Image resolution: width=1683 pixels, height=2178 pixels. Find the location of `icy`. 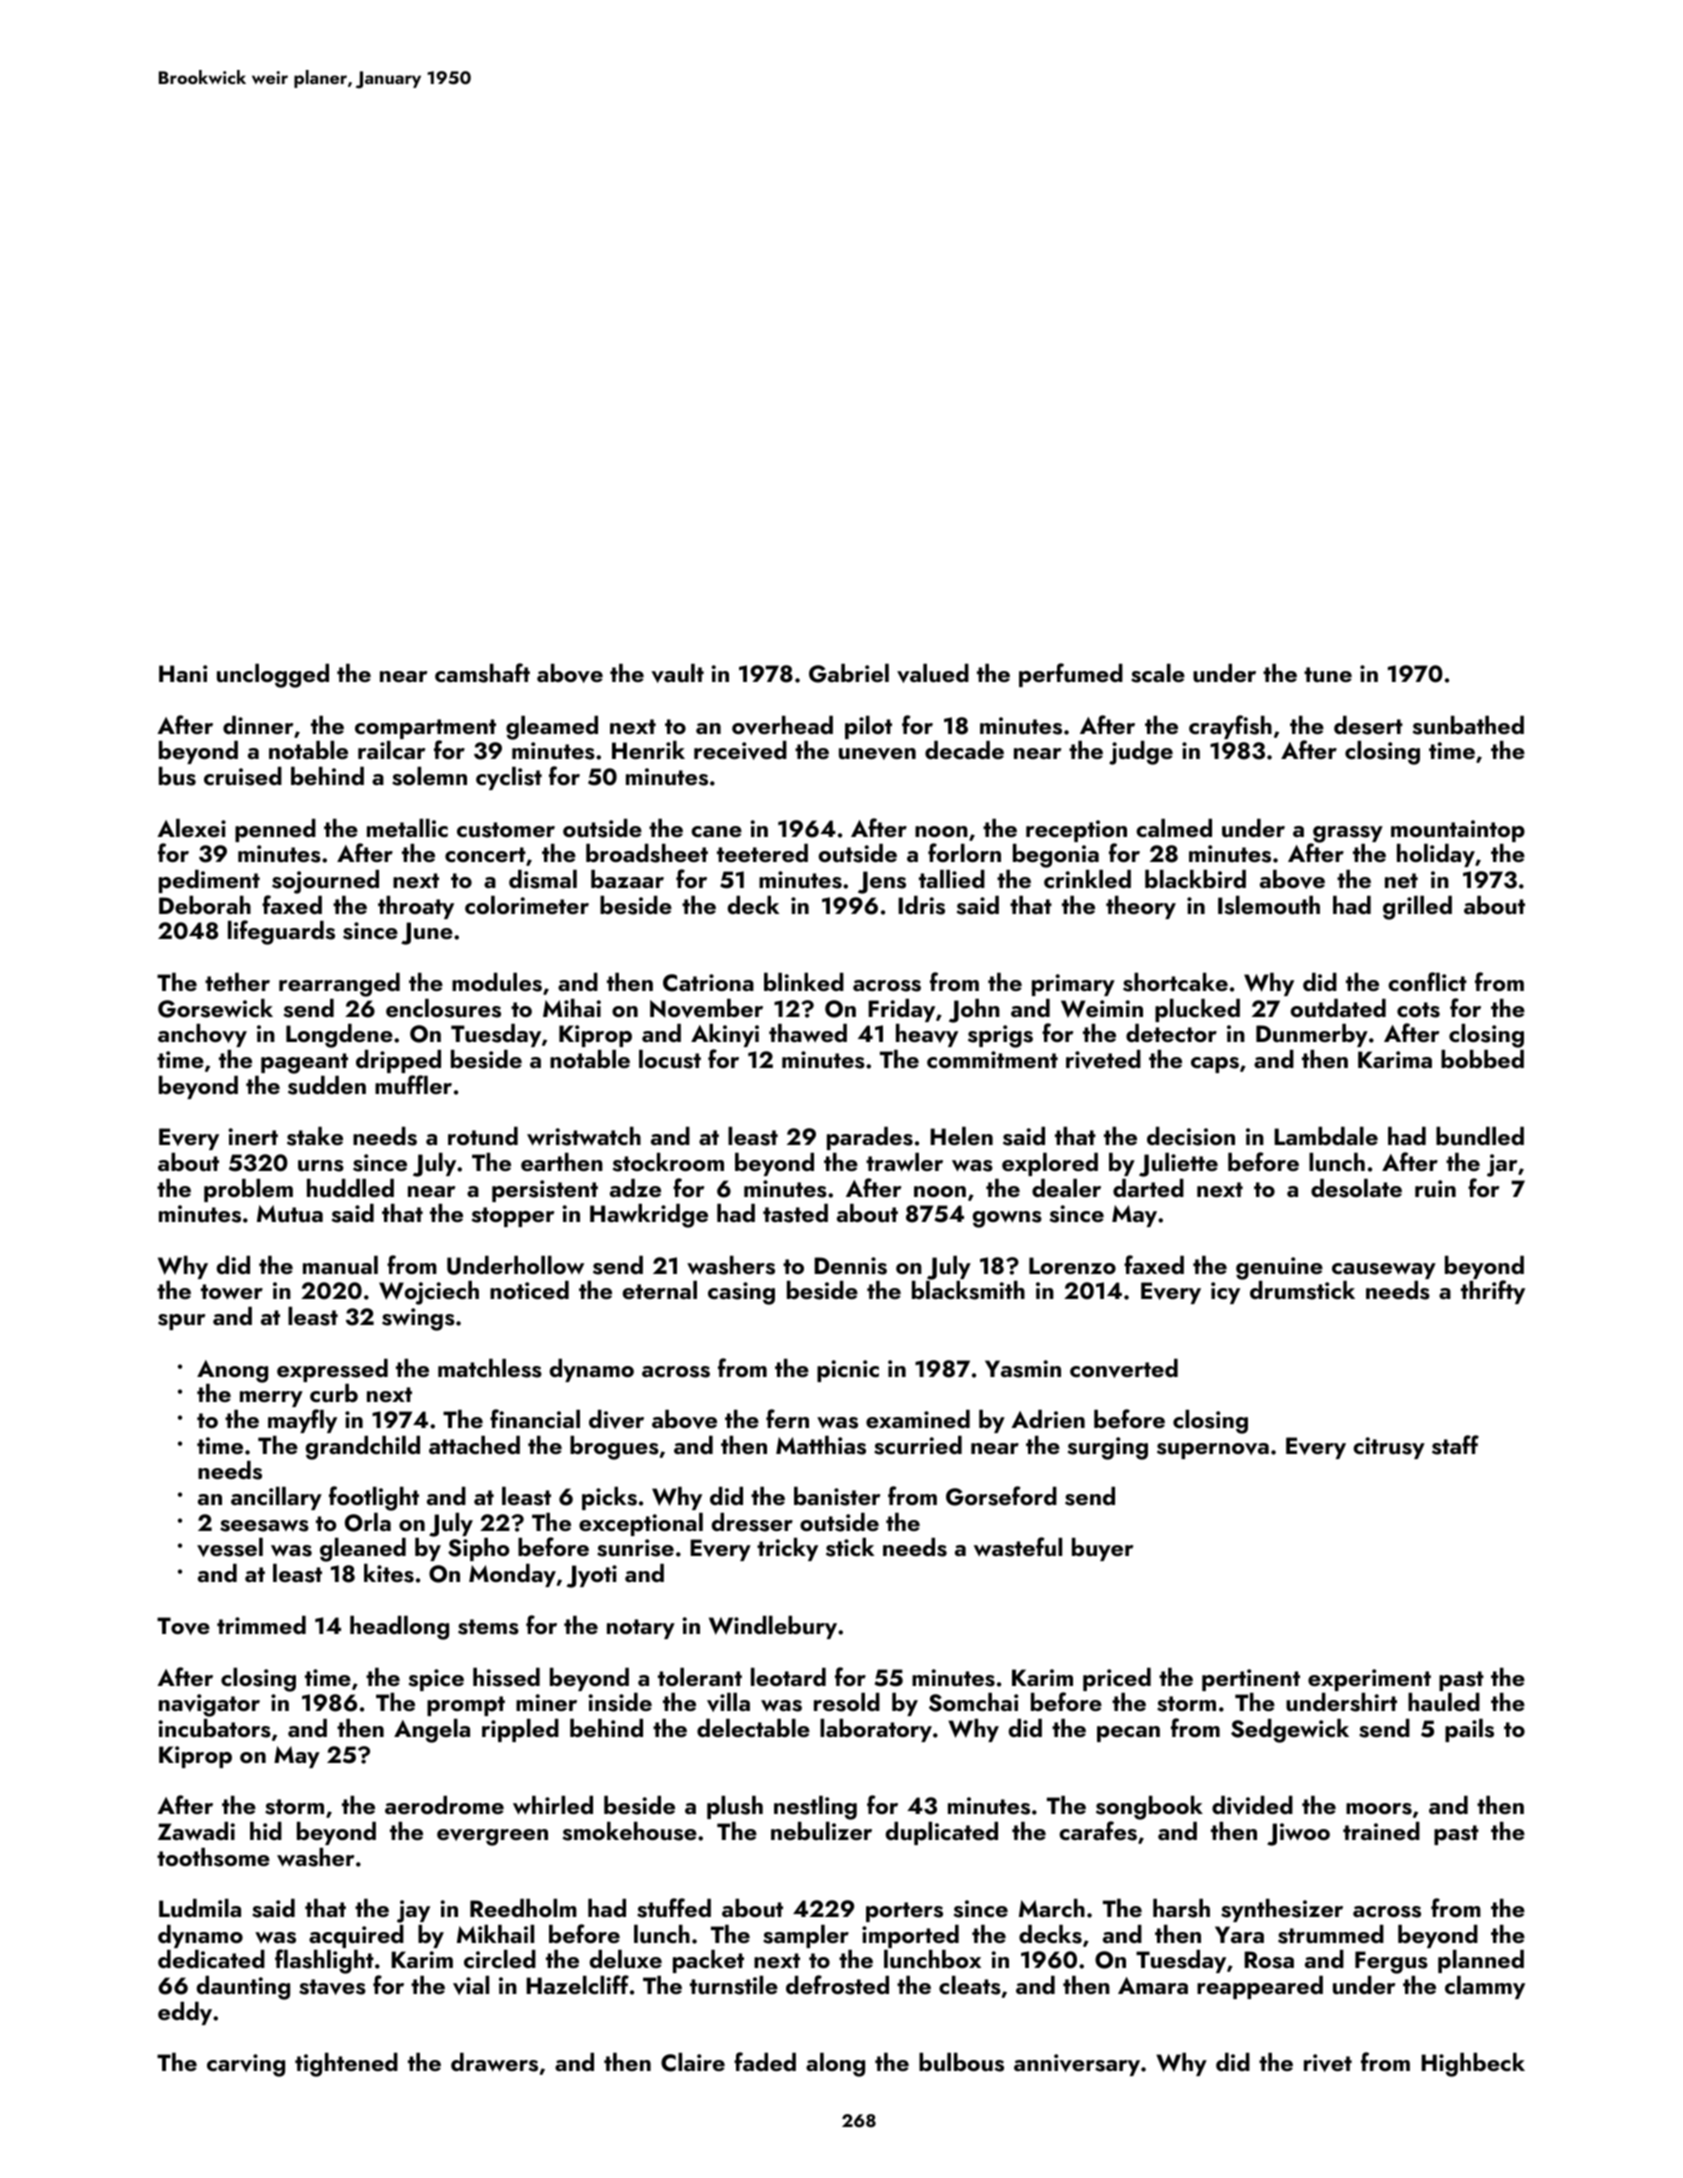

icy is located at coordinates (1225, 1293).
